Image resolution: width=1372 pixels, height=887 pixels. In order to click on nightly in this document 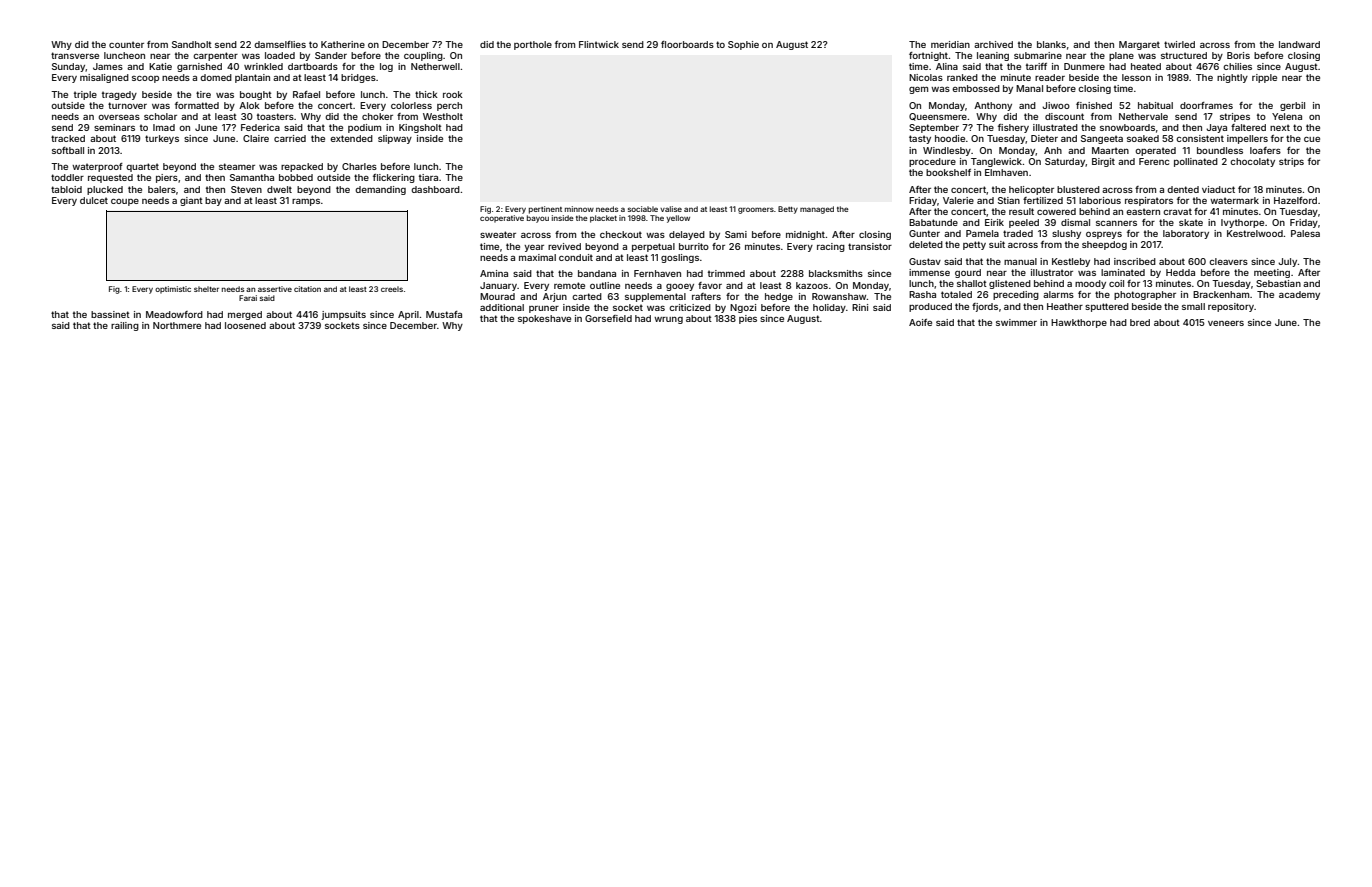, I will do `click(1232, 78)`.
